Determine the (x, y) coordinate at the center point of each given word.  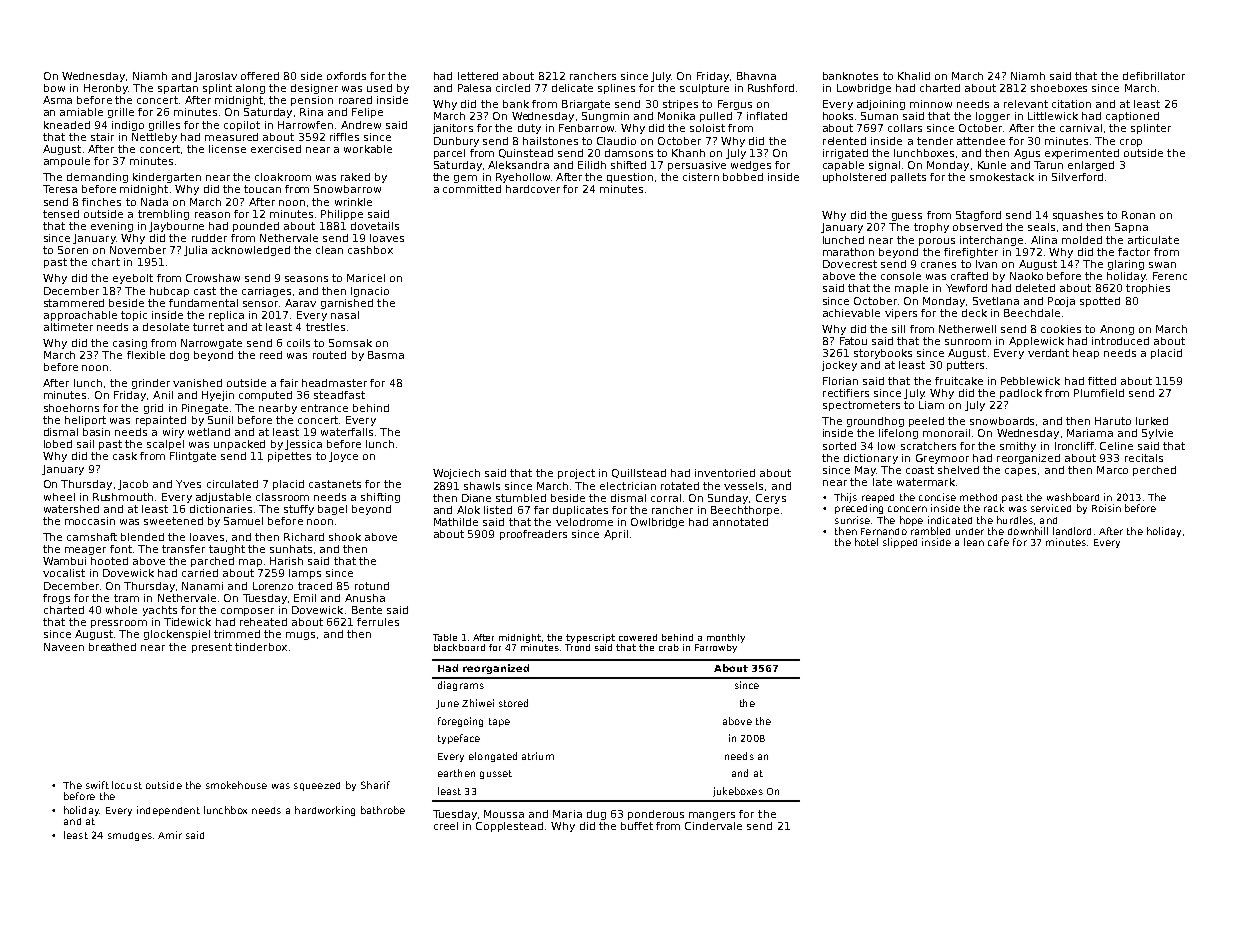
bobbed (743, 177)
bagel (332, 510)
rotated (680, 486)
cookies (1061, 329)
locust (127, 785)
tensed (61, 214)
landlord (1072, 531)
